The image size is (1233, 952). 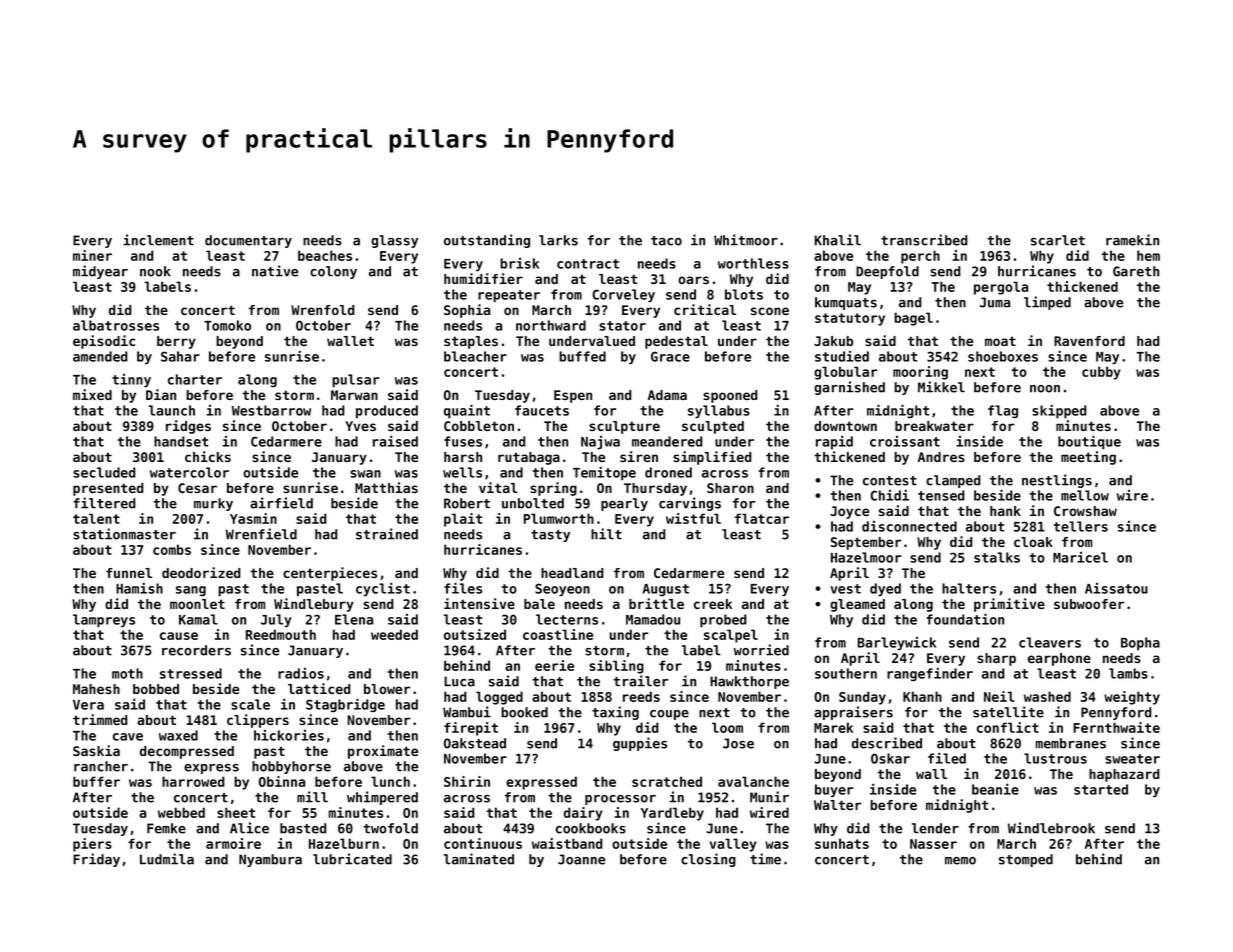 What do you see at coordinates (1047, 303) in the page?
I see `limped` at bounding box center [1047, 303].
